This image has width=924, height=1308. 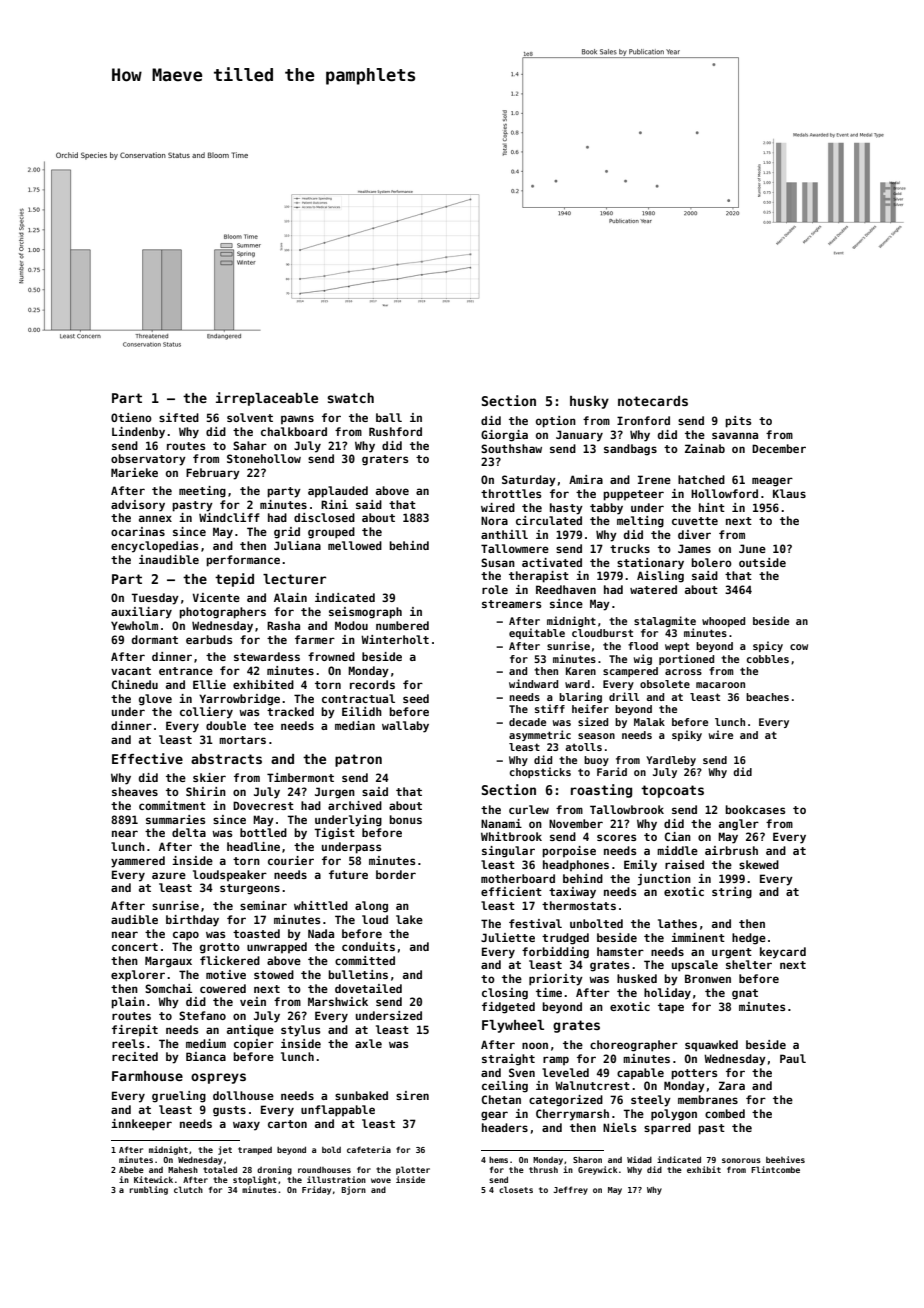 I want to click on urgent, so click(x=732, y=953).
